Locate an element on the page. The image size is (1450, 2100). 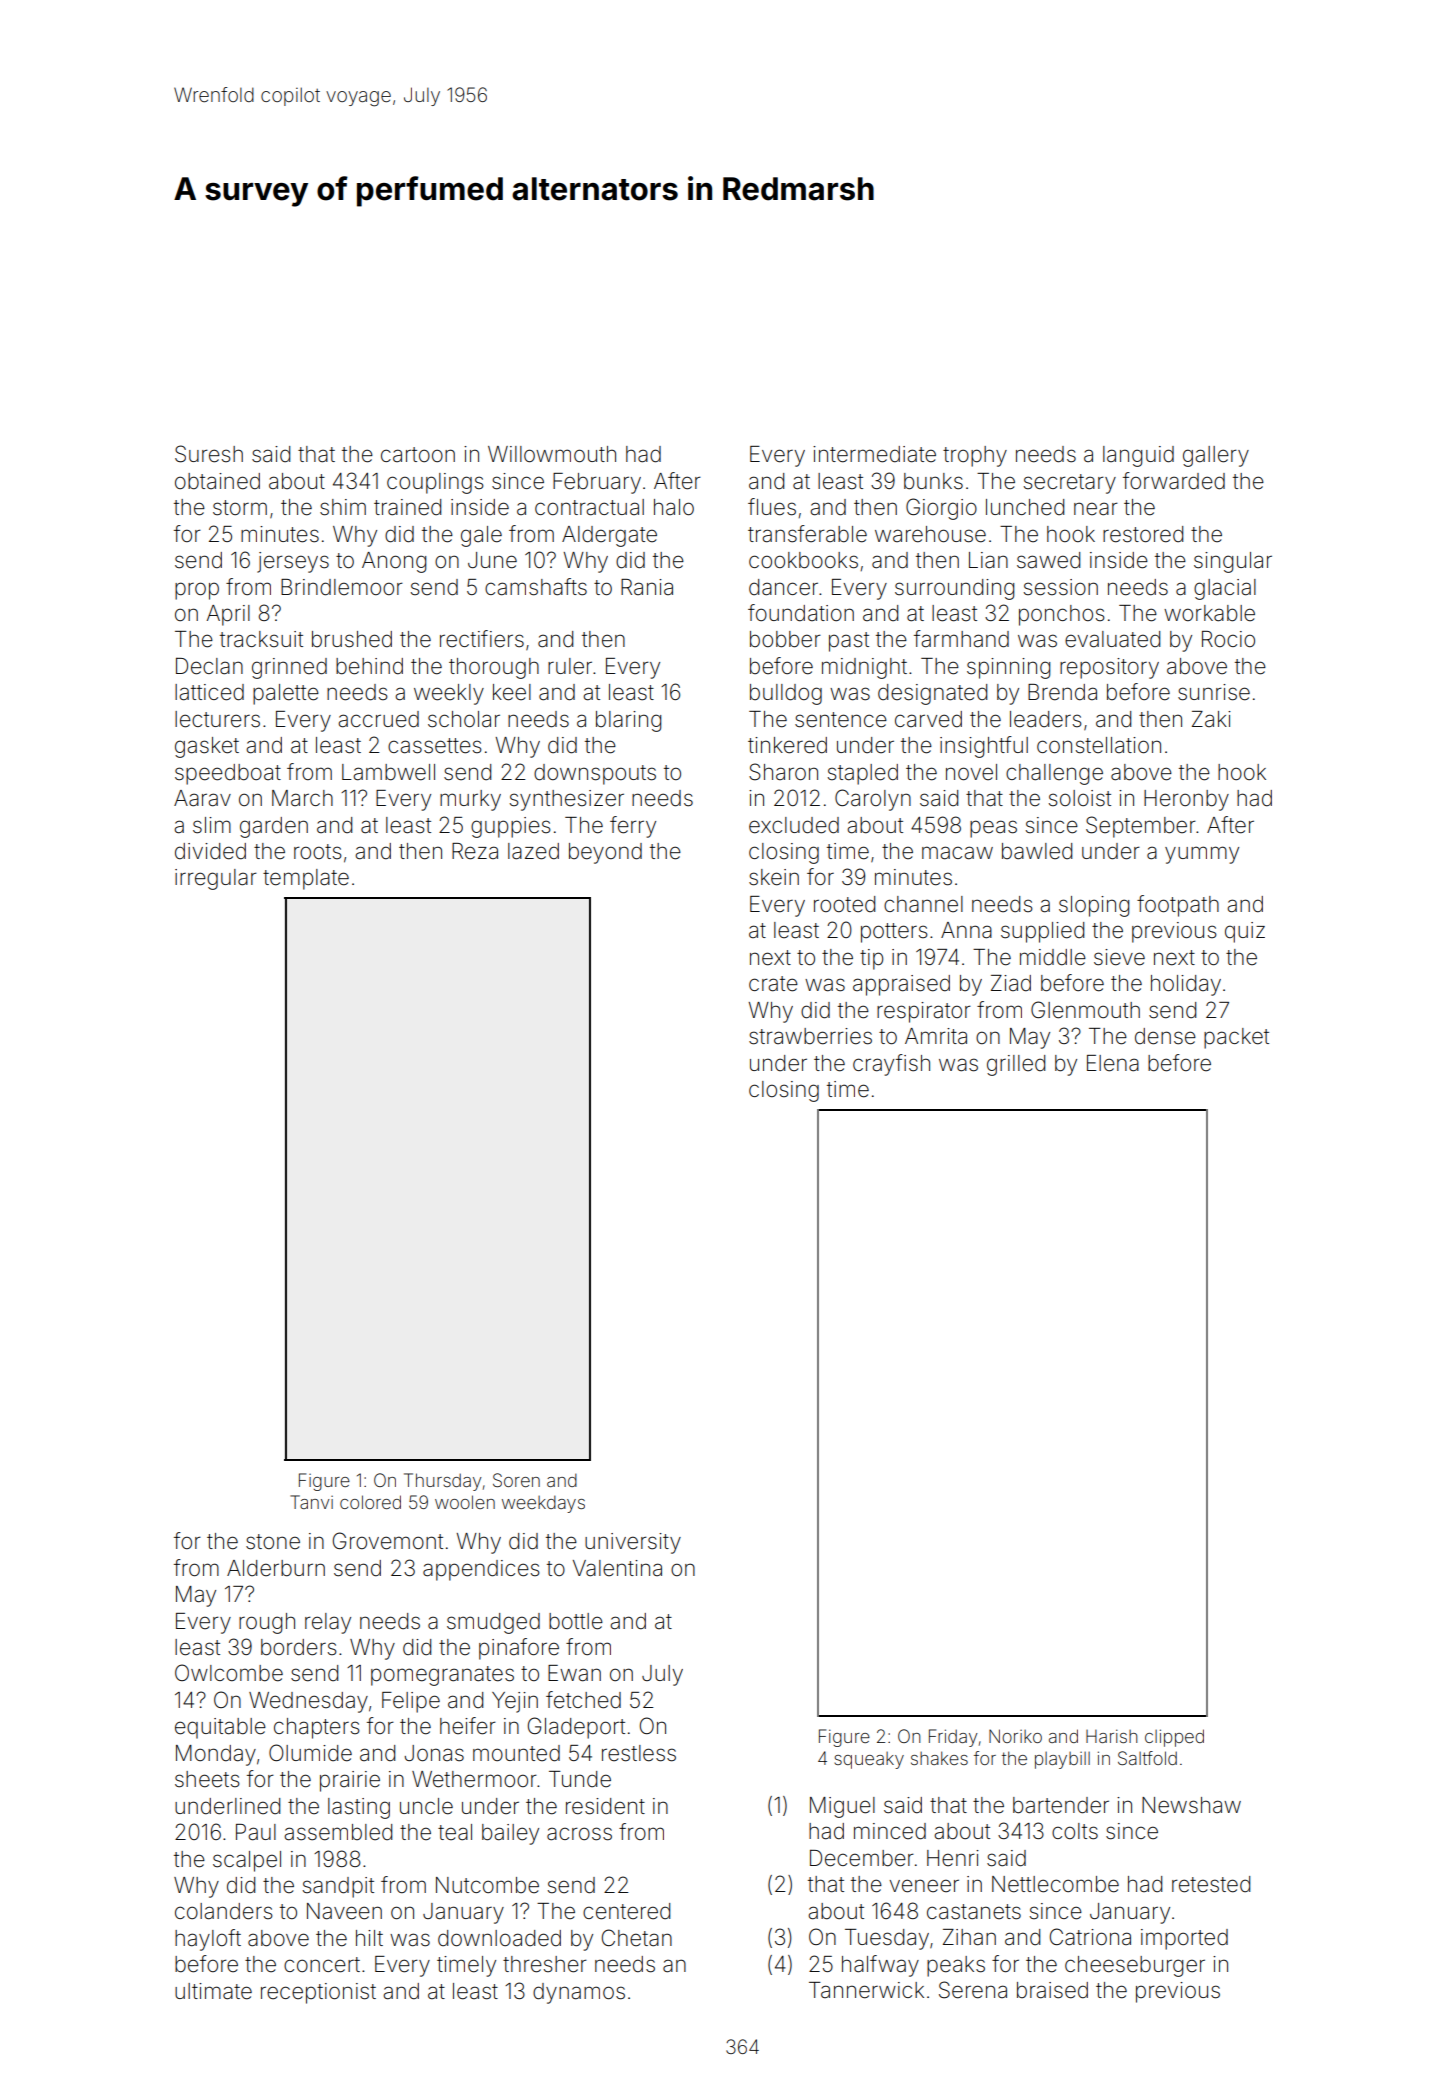
cartoon is located at coordinates (418, 454).
